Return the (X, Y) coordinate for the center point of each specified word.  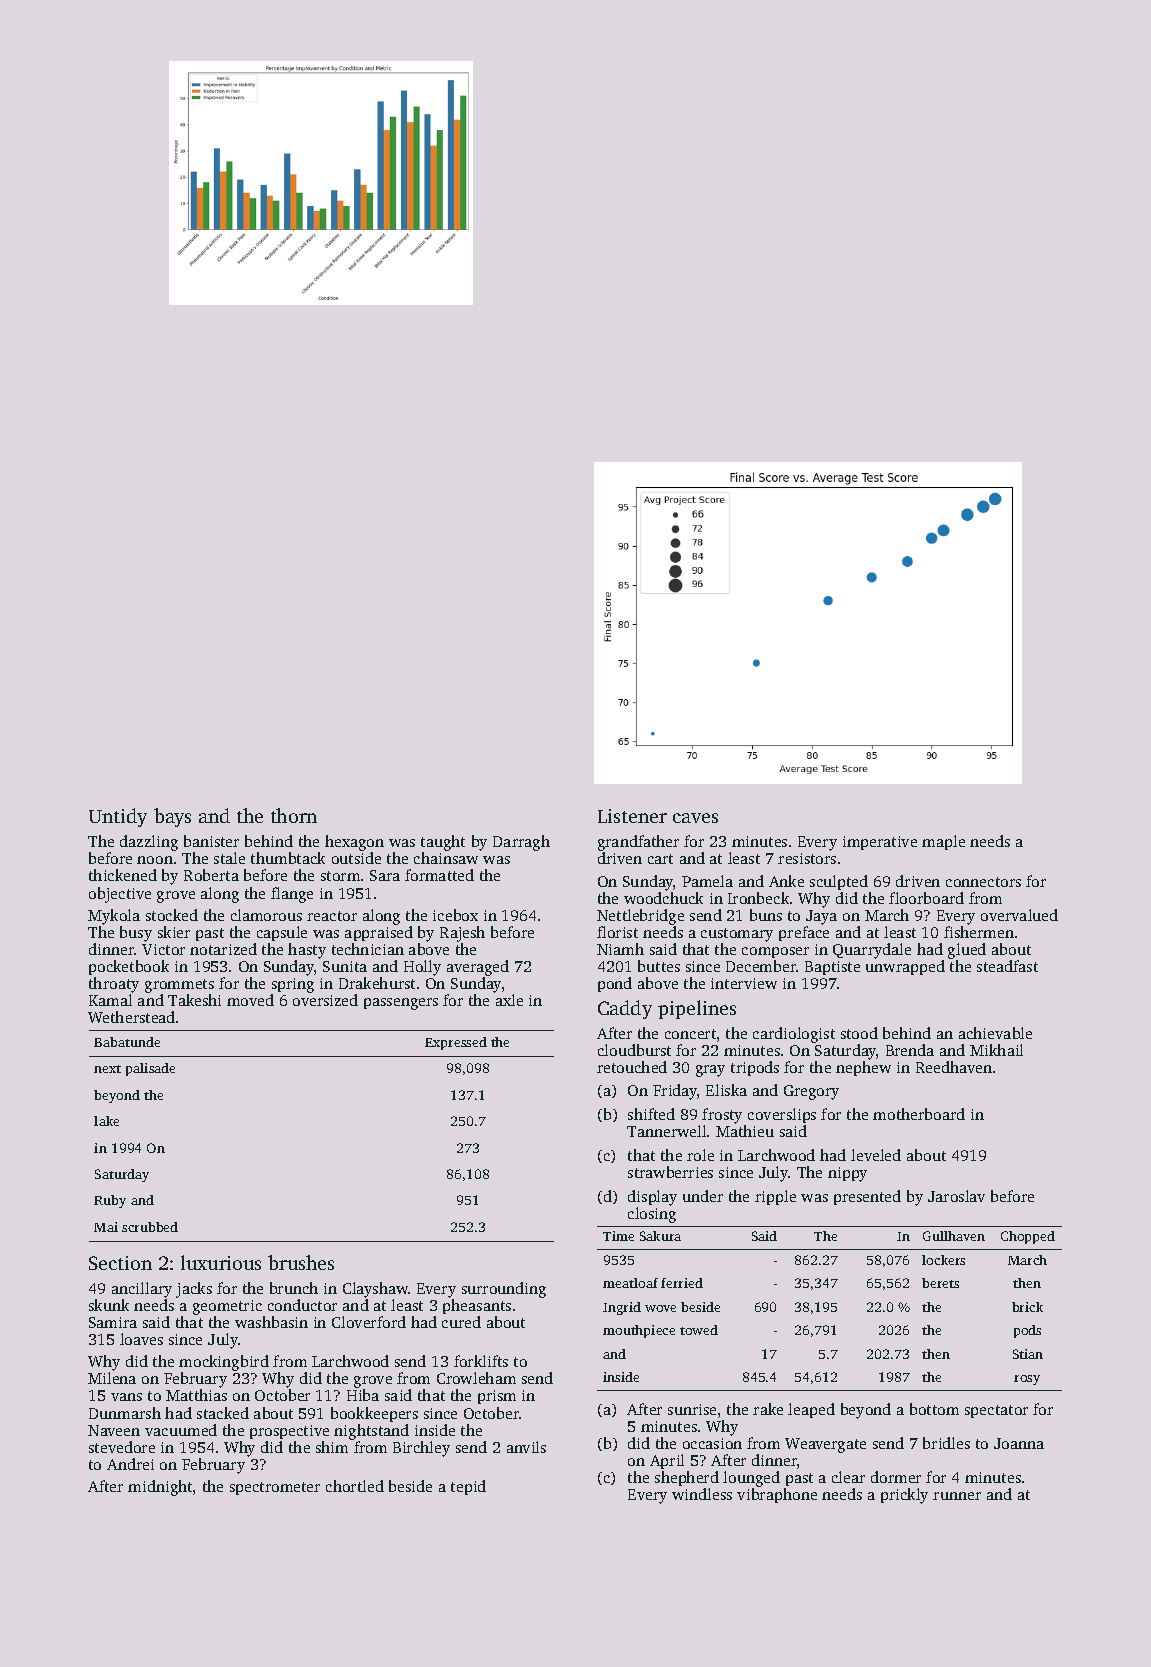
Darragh (521, 843)
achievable (995, 1033)
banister (211, 841)
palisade (150, 1069)
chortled (355, 1486)
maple (943, 842)
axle (509, 1000)
